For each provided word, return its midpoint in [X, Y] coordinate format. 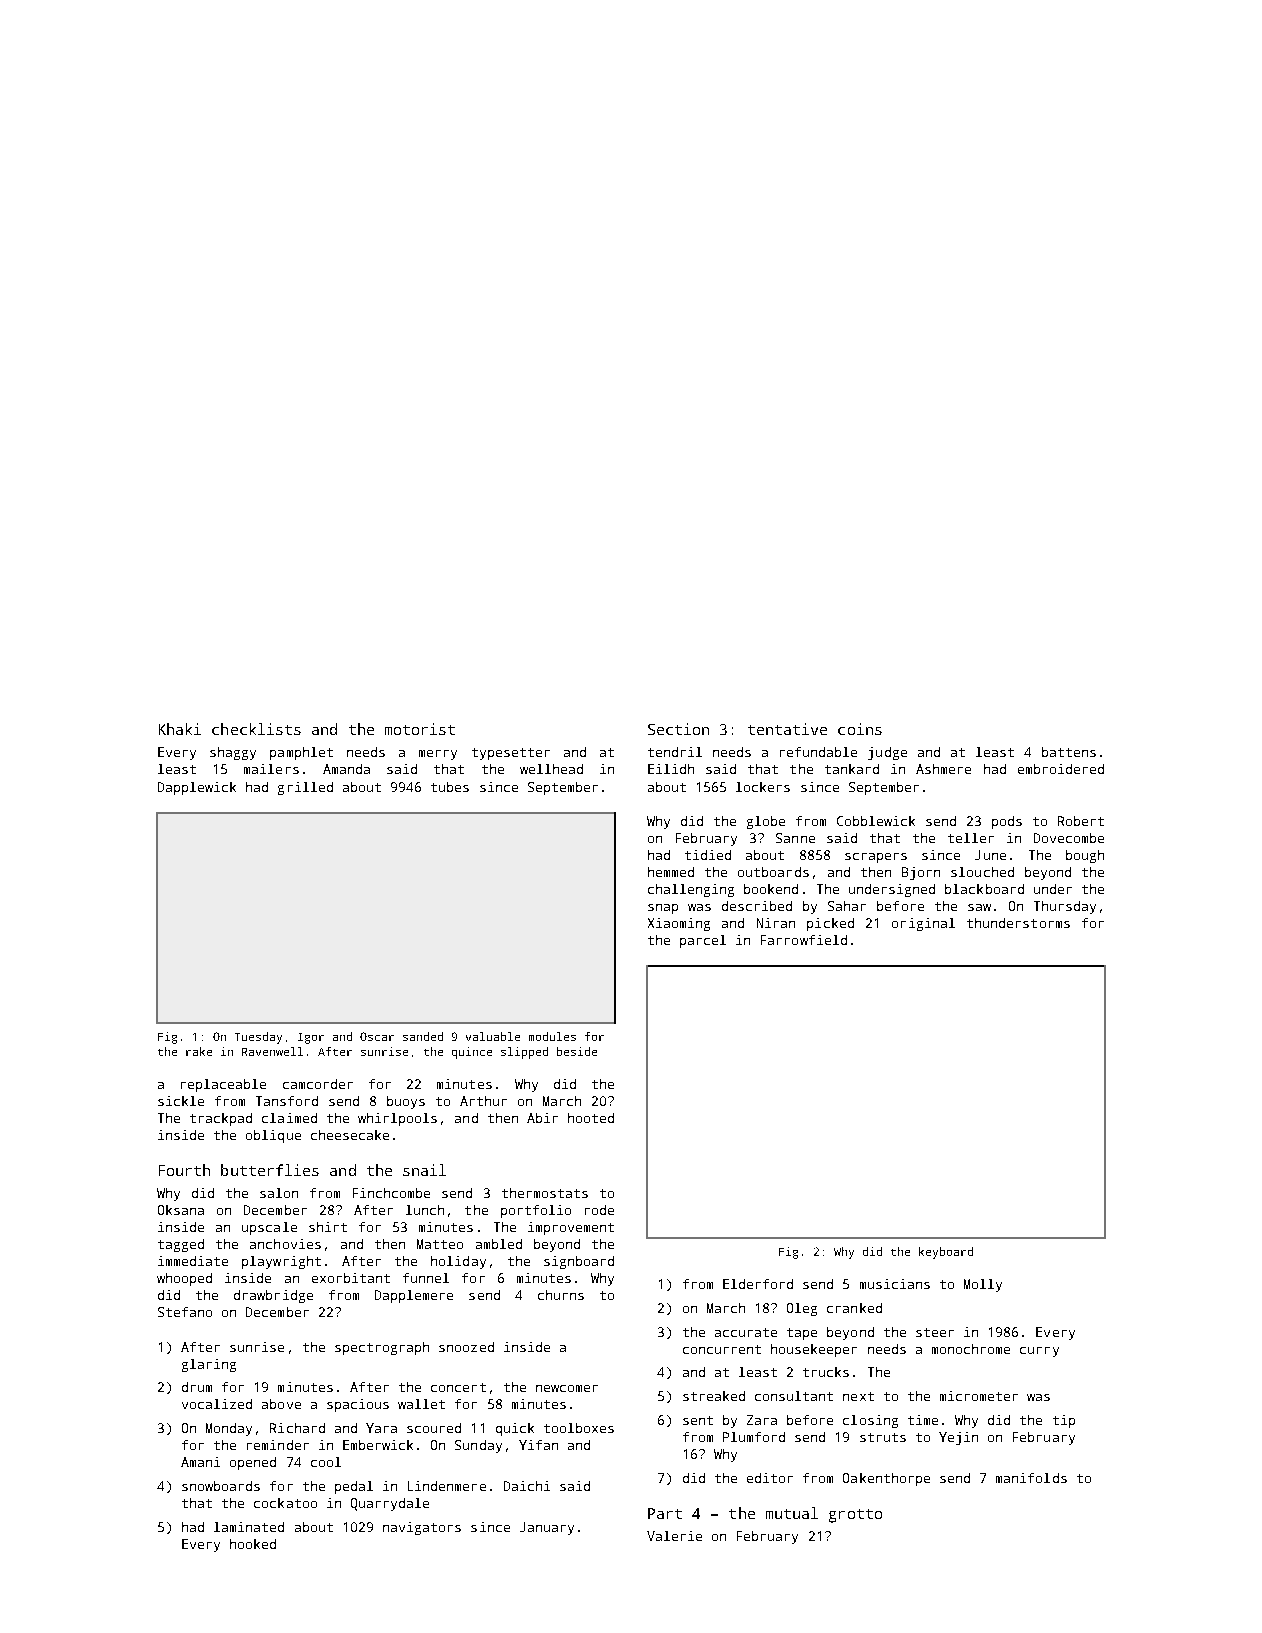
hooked [253, 1544]
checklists [256, 729]
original [923, 924]
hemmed [671, 872]
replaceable [223, 1085]
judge [887, 753]
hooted [591, 1118]
